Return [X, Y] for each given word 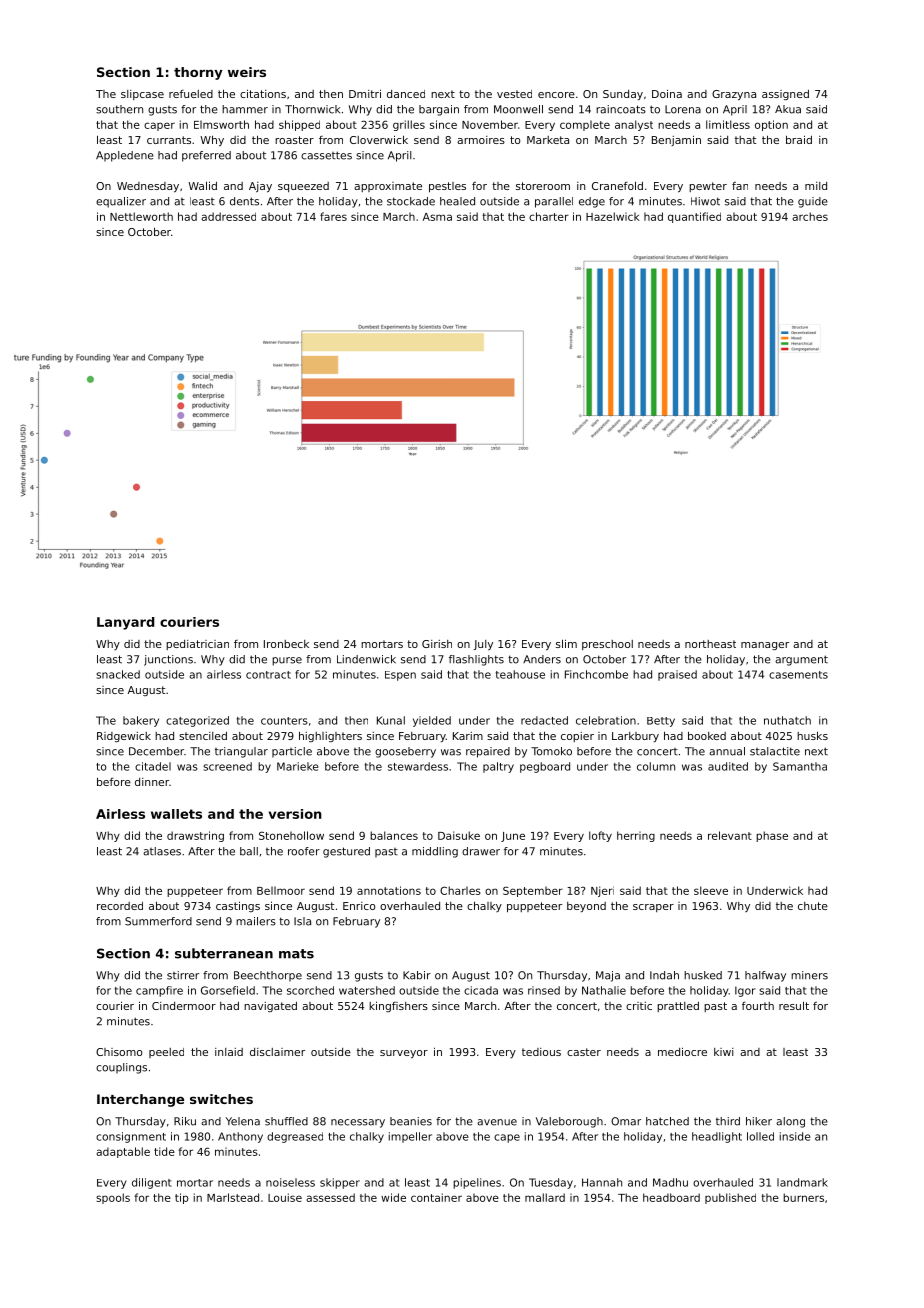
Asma [437, 217]
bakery [141, 721]
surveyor [404, 1054]
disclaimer [277, 1052]
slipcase [142, 95]
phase [772, 836]
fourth [758, 1006]
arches [810, 216]
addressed [229, 216]
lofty [600, 836]
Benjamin [676, 140]
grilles [409, 125]
